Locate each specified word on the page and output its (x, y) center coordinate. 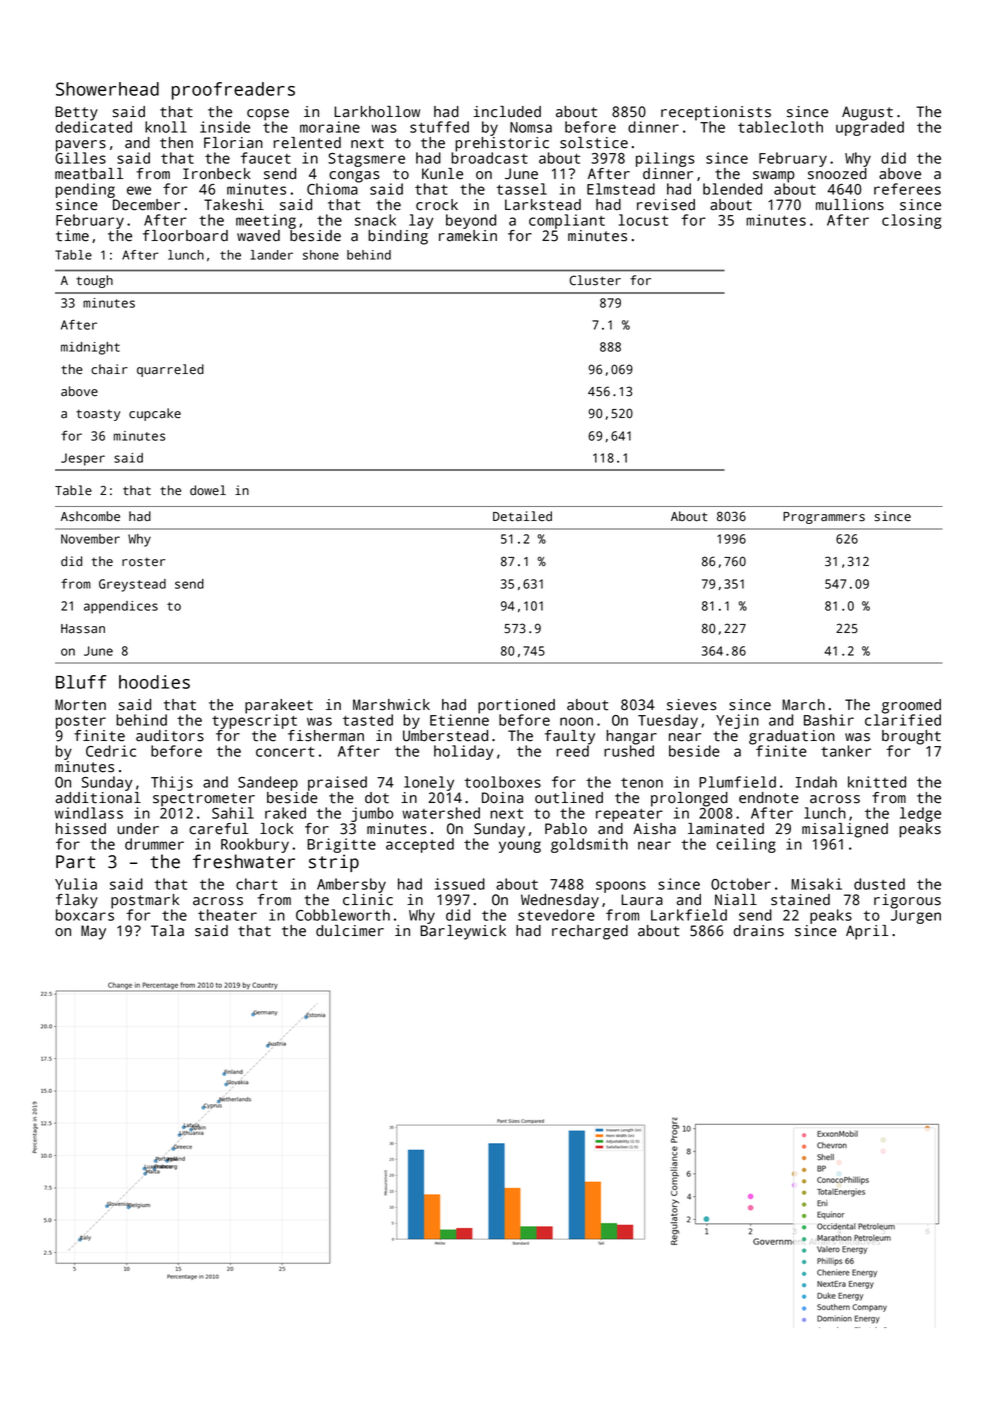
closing (911, 221)
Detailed (522, 516)
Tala (167, 931)
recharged (590, 932)
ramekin (468, 236)
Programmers (824, 518)
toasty (98, 415)
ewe (139, 190)
